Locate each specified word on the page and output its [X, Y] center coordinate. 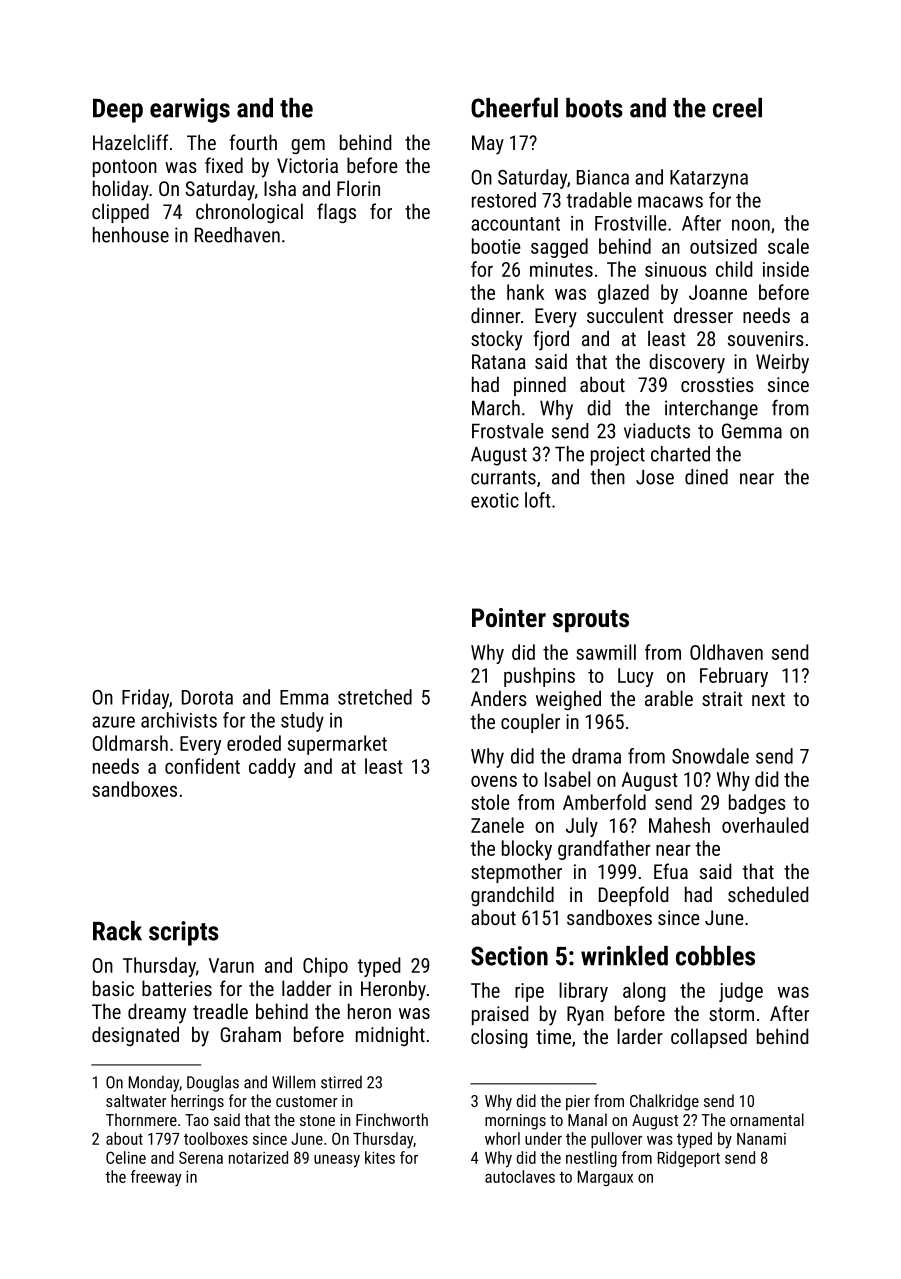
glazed [623, 294]
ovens [494, 781]
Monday [154, 1084]
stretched [375, 697]
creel [737, 108]
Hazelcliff [130, 142]
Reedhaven [237, 235]
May [488, 145]
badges [757, 804]
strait [722, 698]
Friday [145, 699]
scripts [184, 933]
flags [336, 213]
